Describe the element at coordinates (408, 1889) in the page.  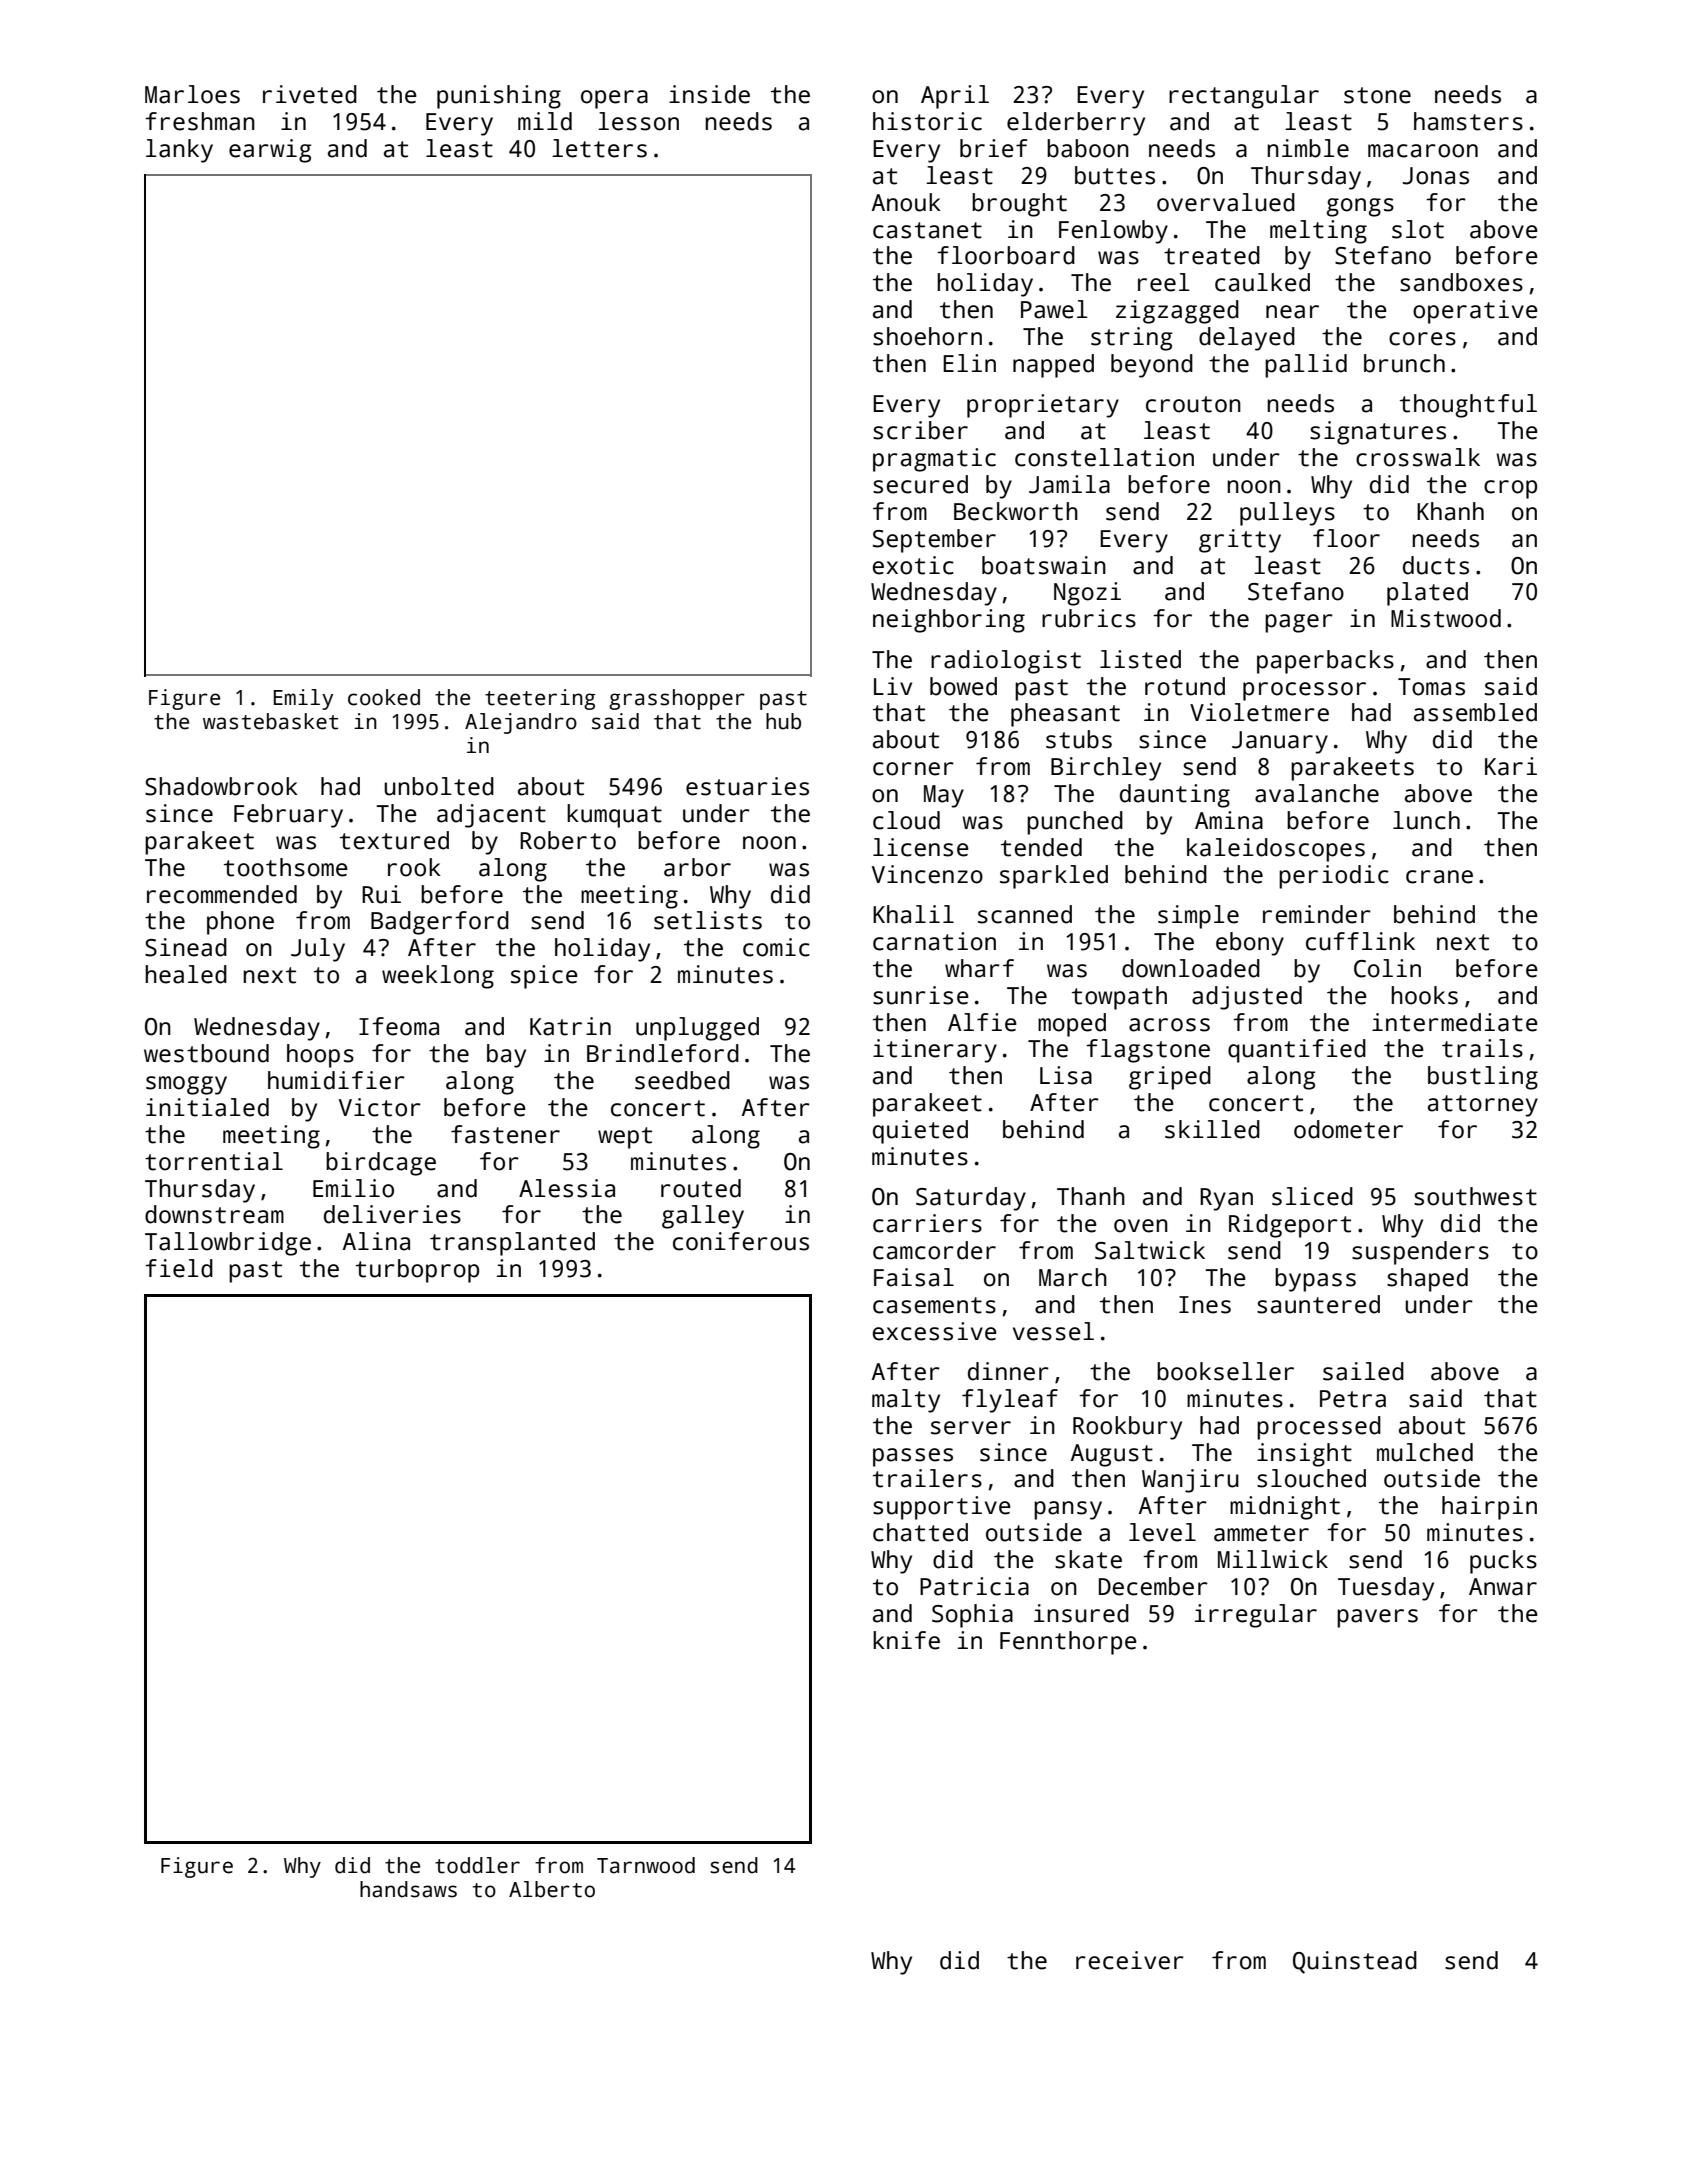
I see `handsaws` at that location.
